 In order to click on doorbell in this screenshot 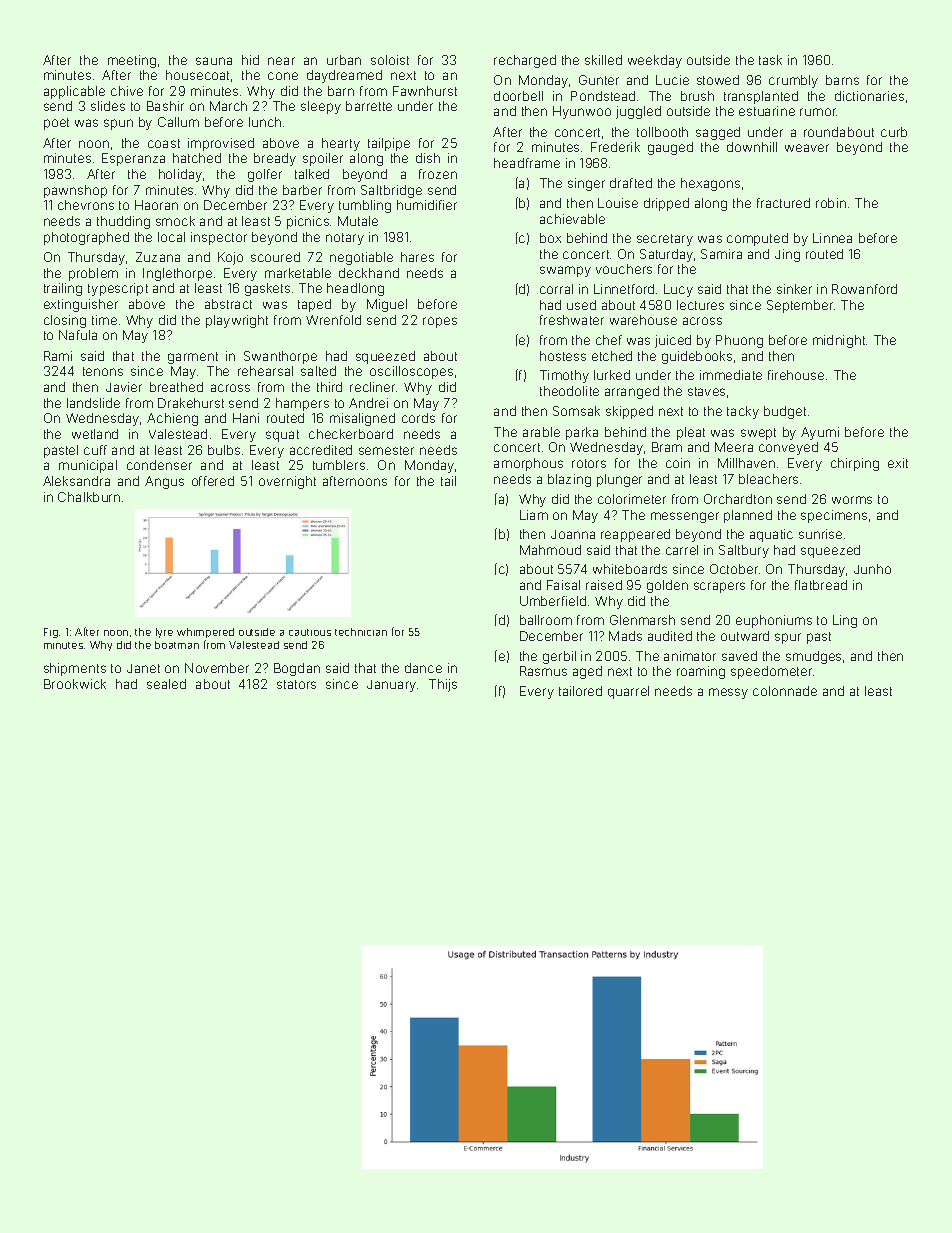, I will do `click(518, 96)`.
